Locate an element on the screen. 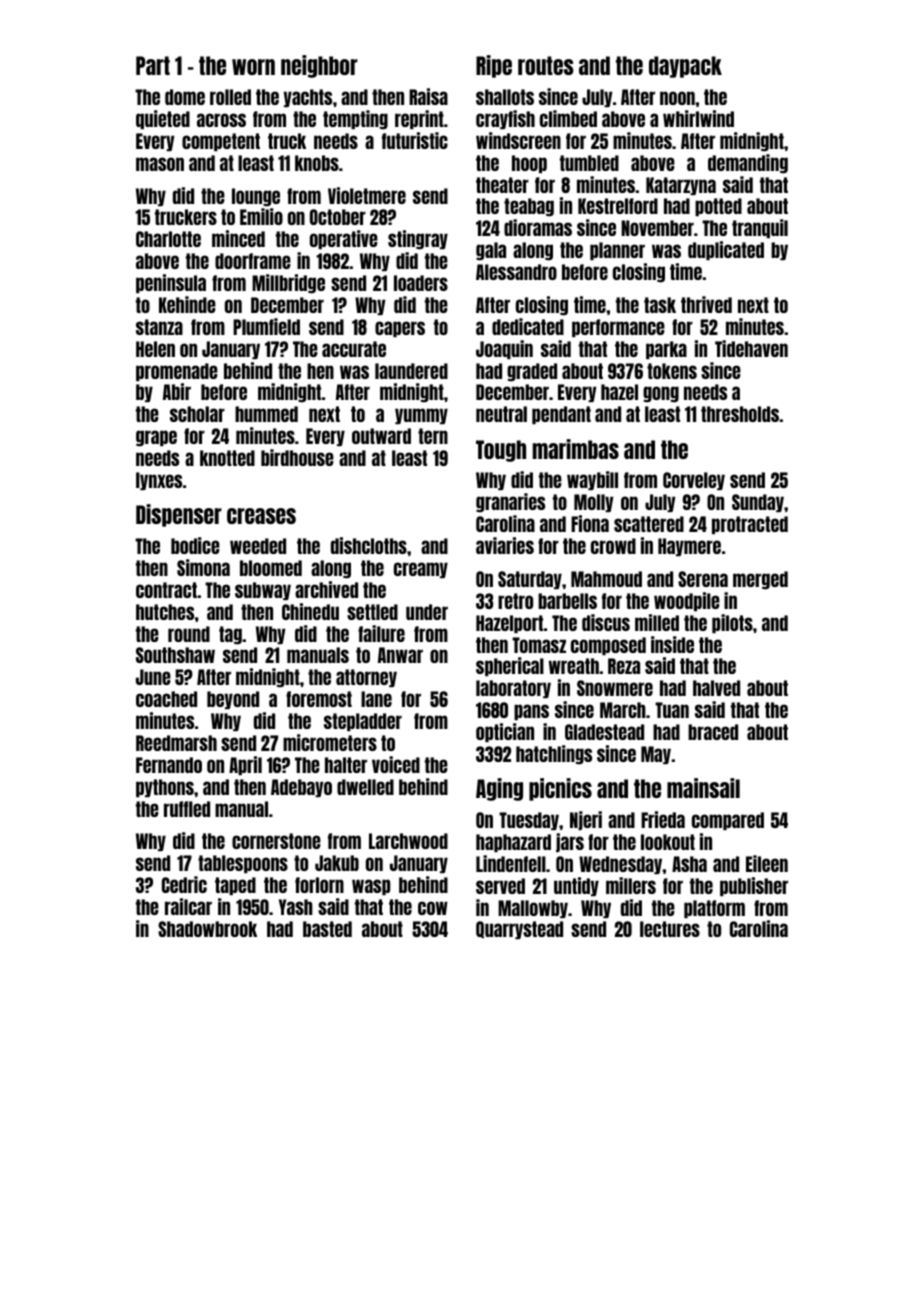 Image resolution: width=924 pixels, height=1314 pixels. dedicated is located at coordinates (528, 326).
